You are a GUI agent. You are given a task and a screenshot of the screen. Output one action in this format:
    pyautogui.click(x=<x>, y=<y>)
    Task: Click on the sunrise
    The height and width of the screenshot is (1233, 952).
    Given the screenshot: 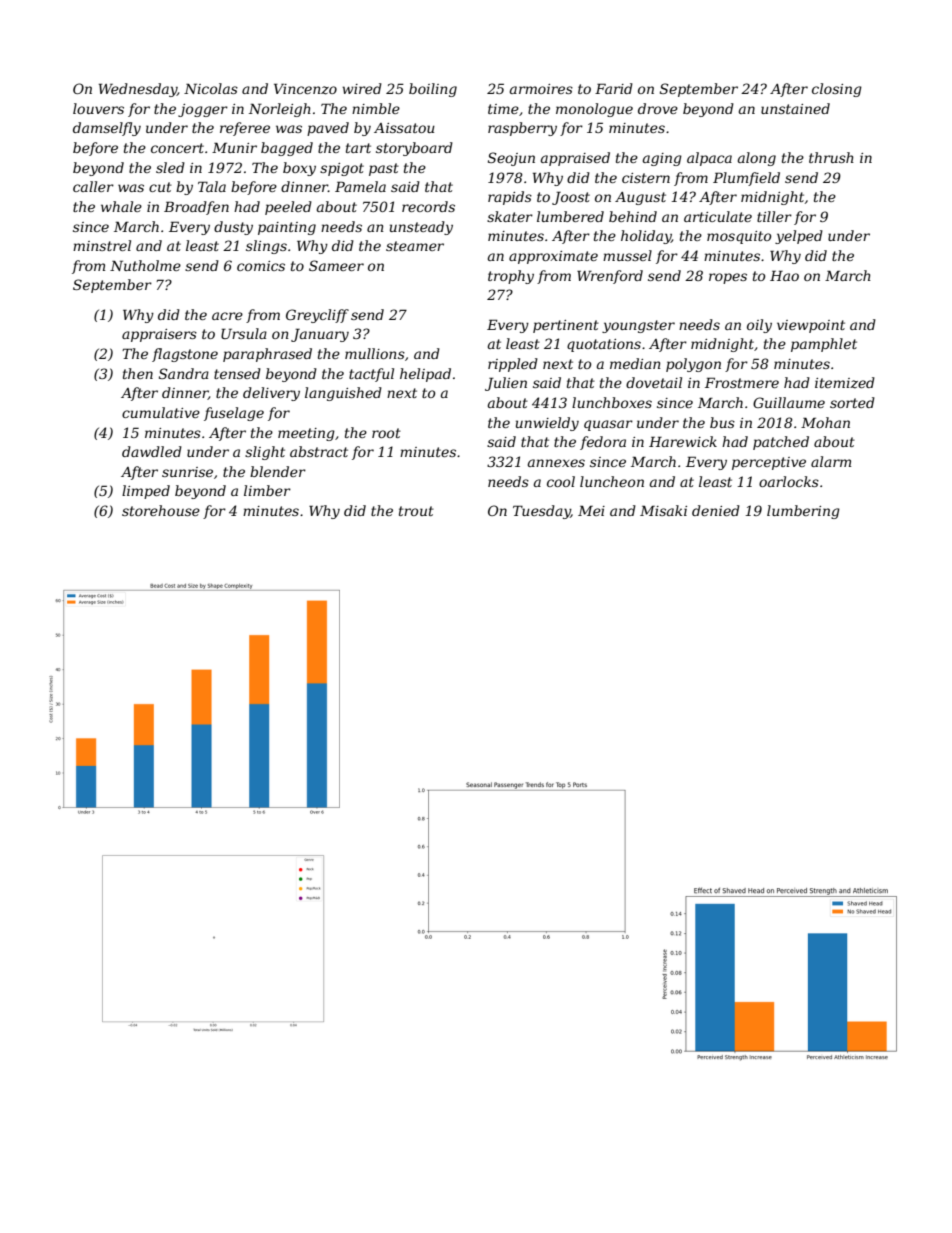 What is the action you would take?
    pyautogui.click(x=187, y=472)
